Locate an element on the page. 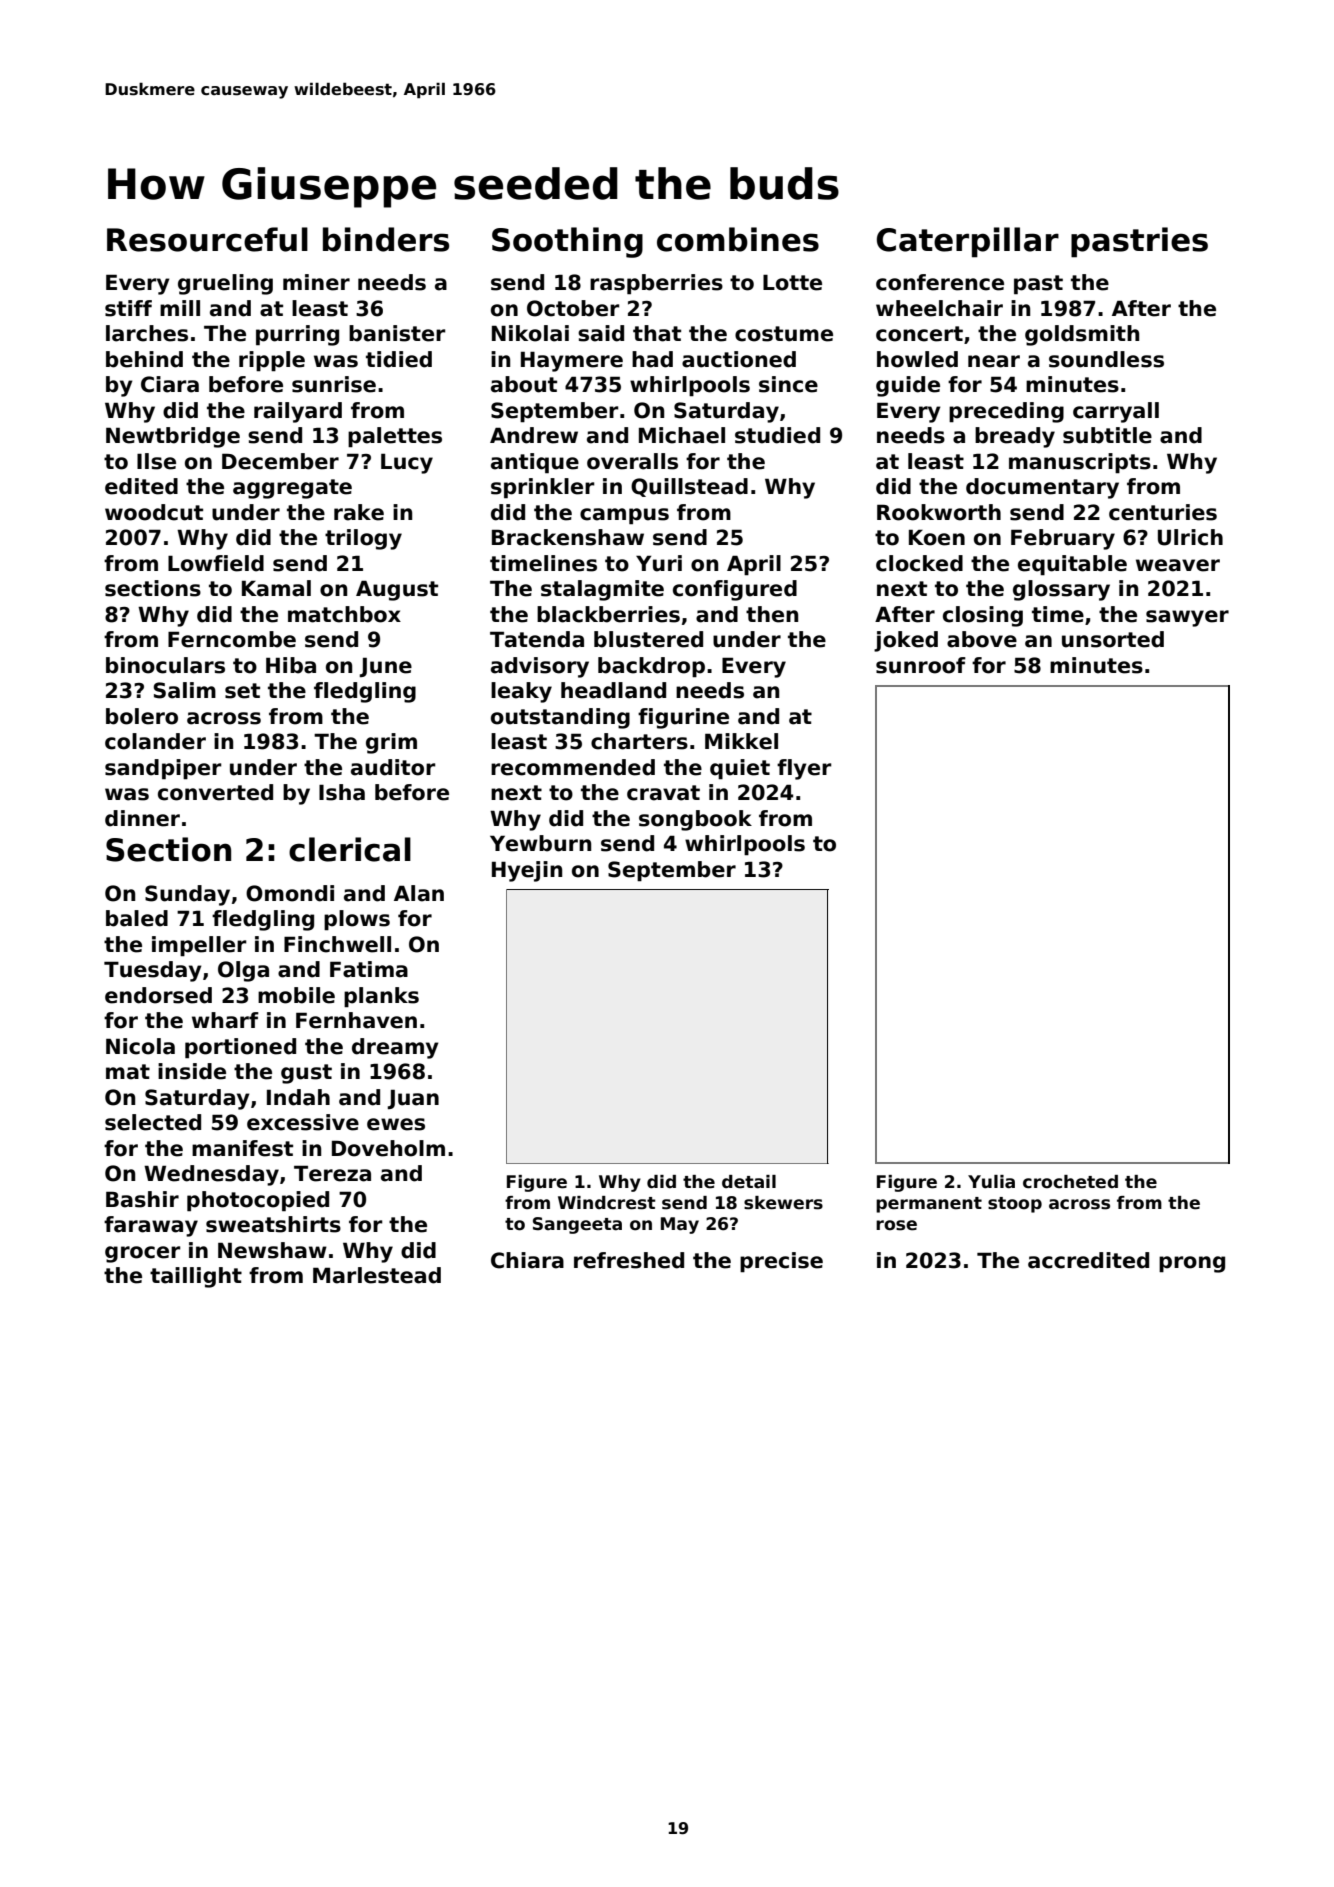 The height and width of the document is (1887, 1334). advisory is located at coordinates (540, 667).
